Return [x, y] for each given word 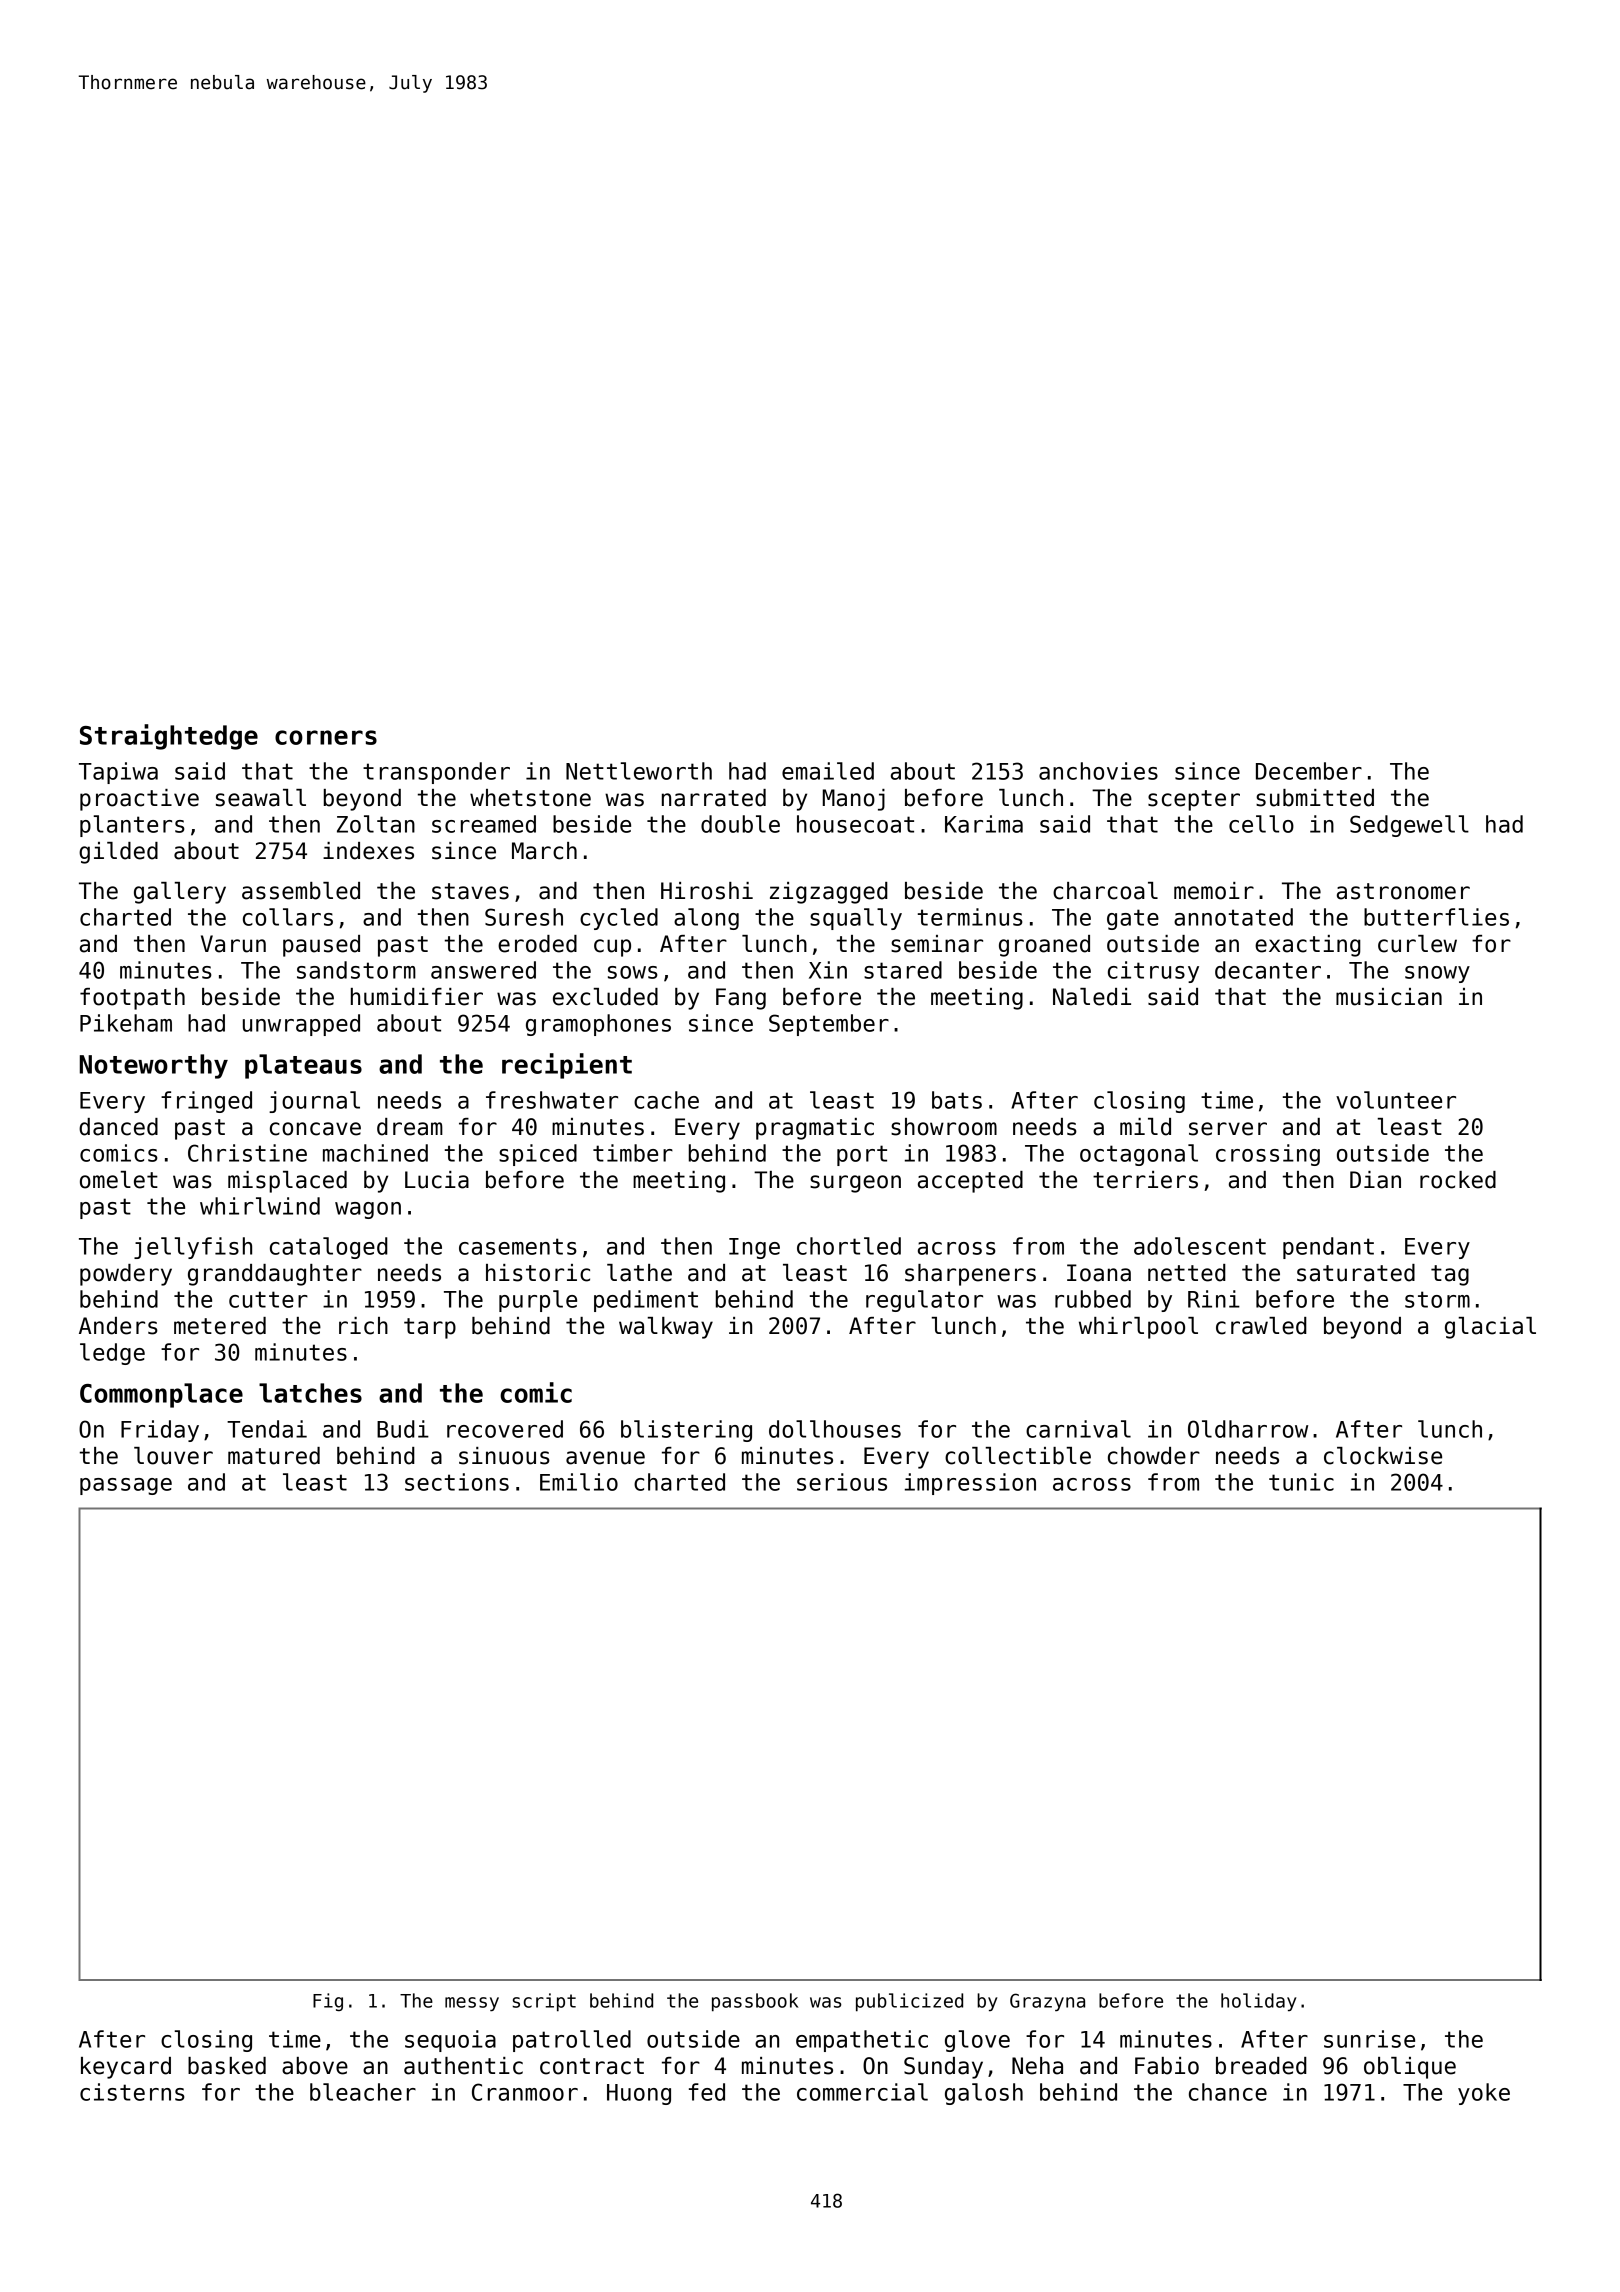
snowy [1437, 974]
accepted [970, 1182]
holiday [1258, 2002]
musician [1389, 997]
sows [633, 972]
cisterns [132, 2092]
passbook [755, 2002]
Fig [328, 2002]
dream [410, 1127]
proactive [139, 800]
